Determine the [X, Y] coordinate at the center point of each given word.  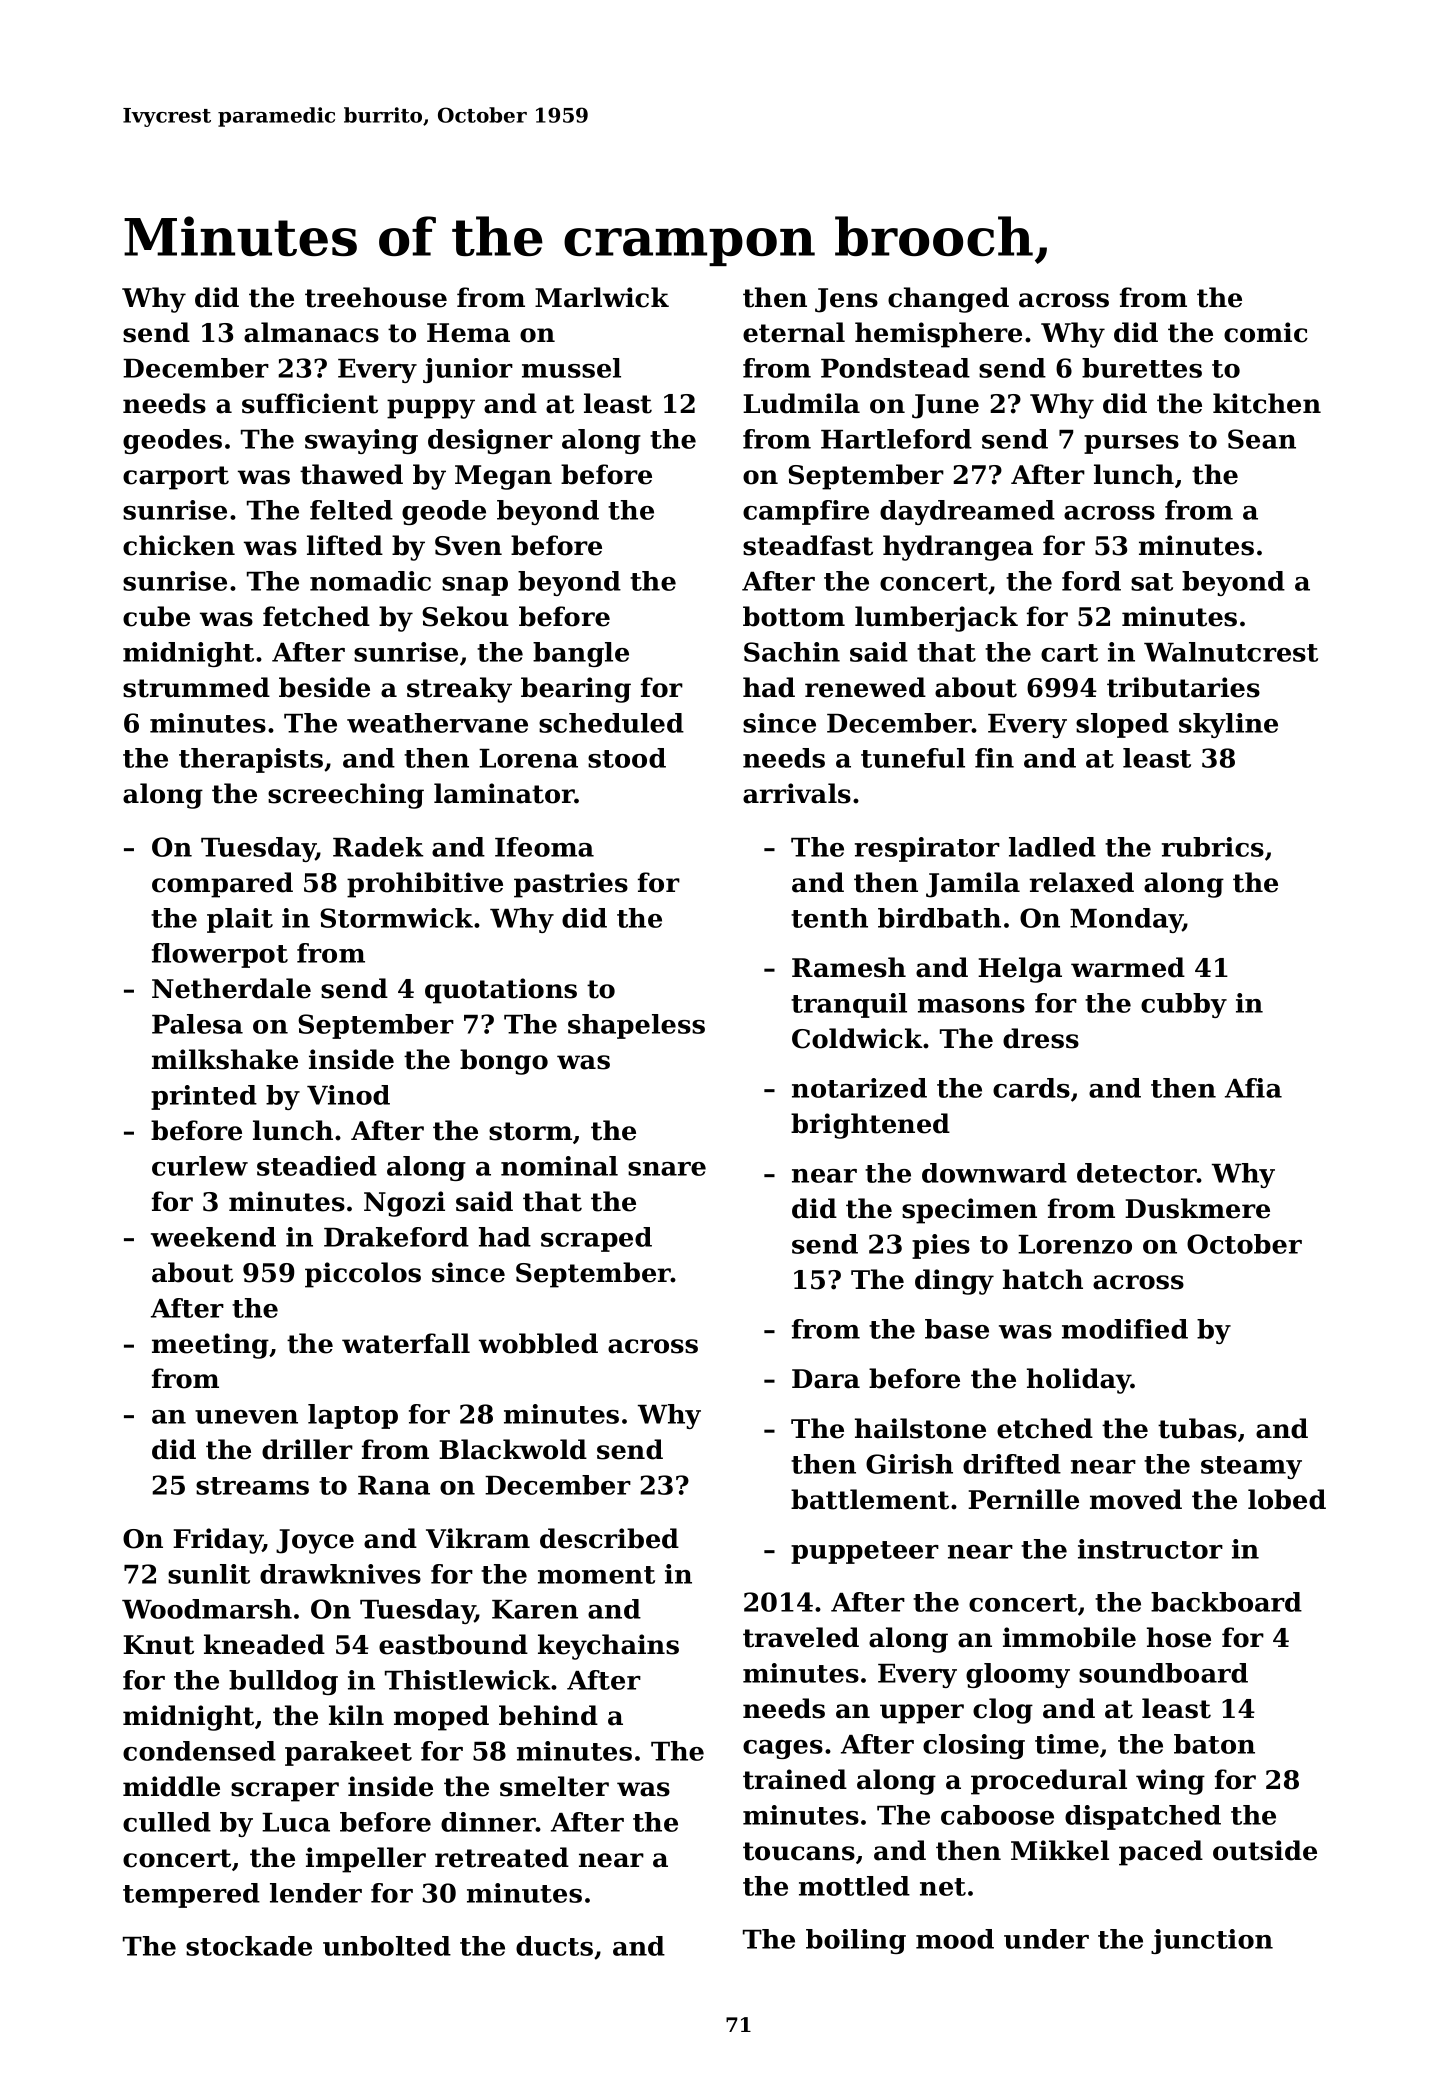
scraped [596, 1239]
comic [1266, 332]
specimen [969, 1211]
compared [222, 885]
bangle [581, 654]
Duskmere [1197, 1208]
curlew [200, 1166]
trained [795, 1779]
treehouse [376, 297]
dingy [954, 1282]
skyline [1228, 725]
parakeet [348, 1753]
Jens [846, 300]
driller [307, 1449]
